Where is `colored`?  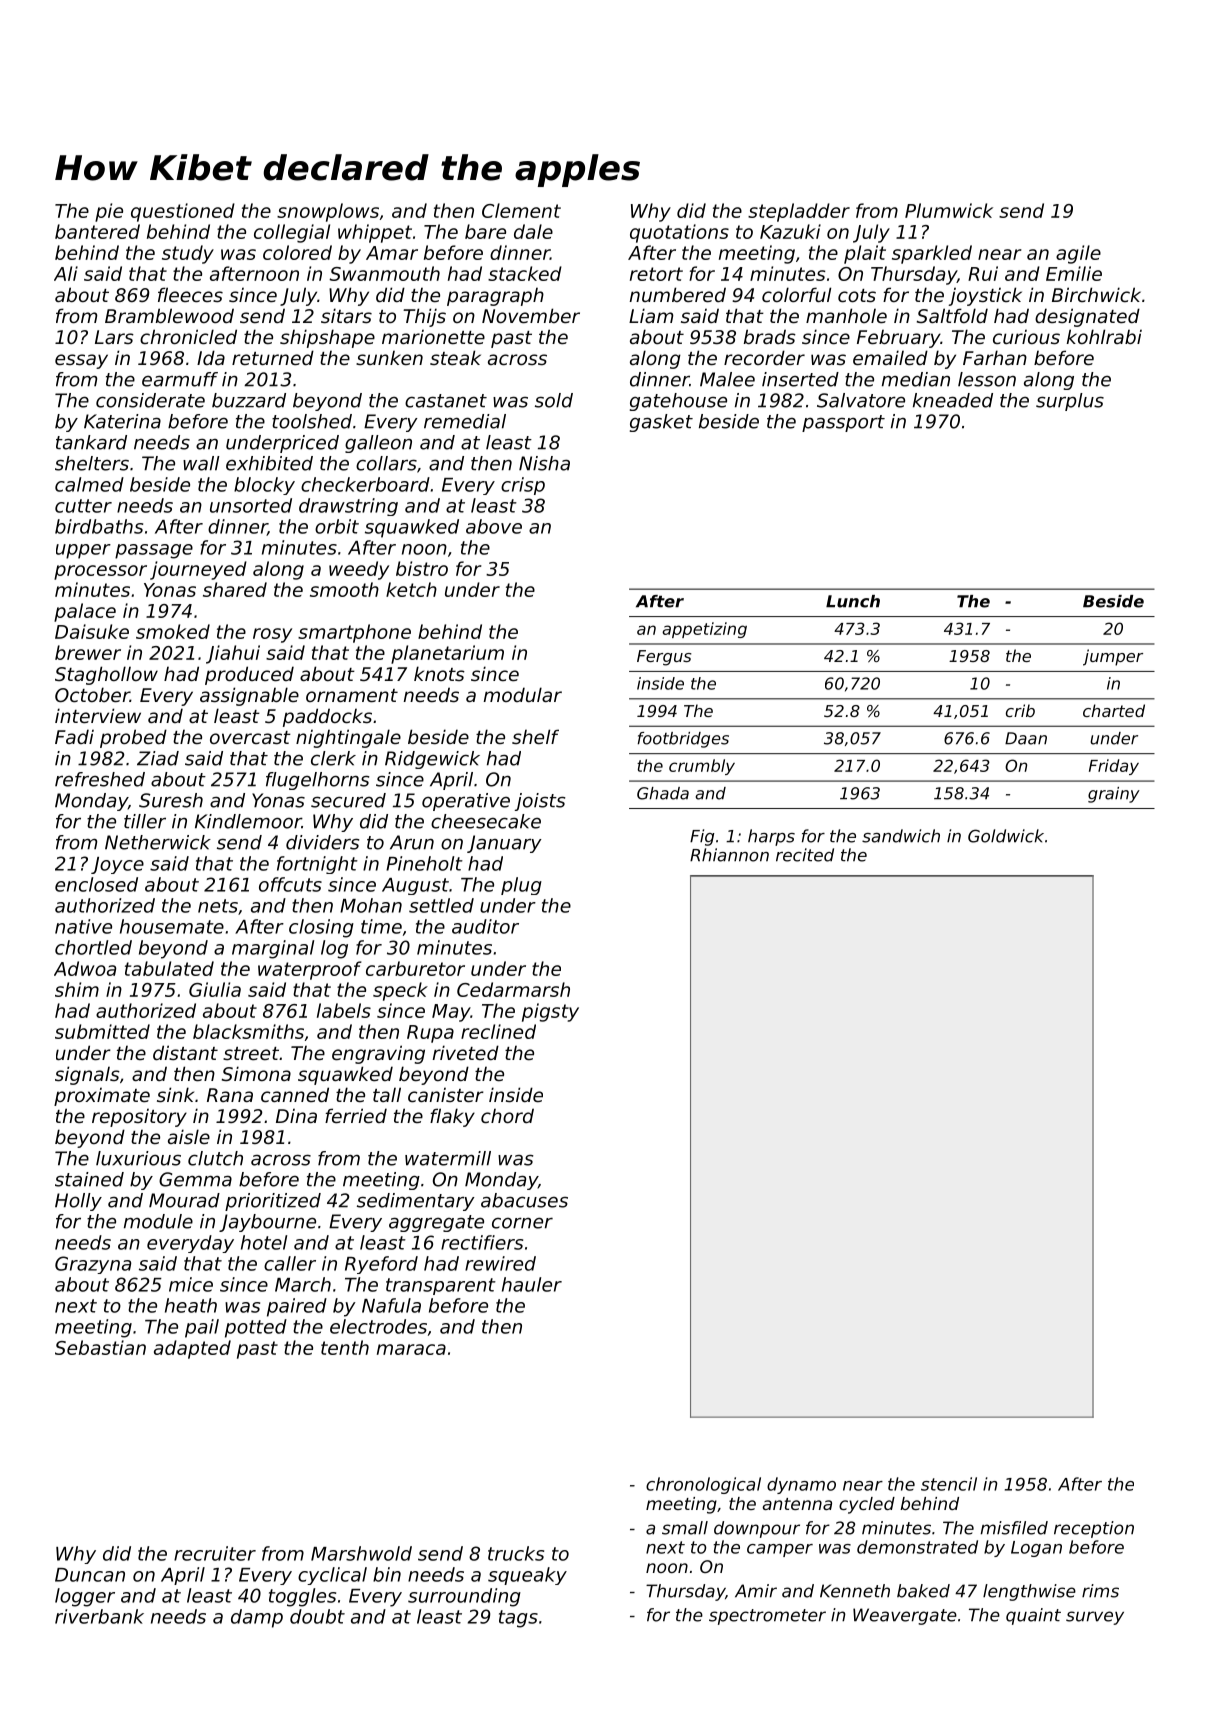 colored is located at coordinates (297, 252).
